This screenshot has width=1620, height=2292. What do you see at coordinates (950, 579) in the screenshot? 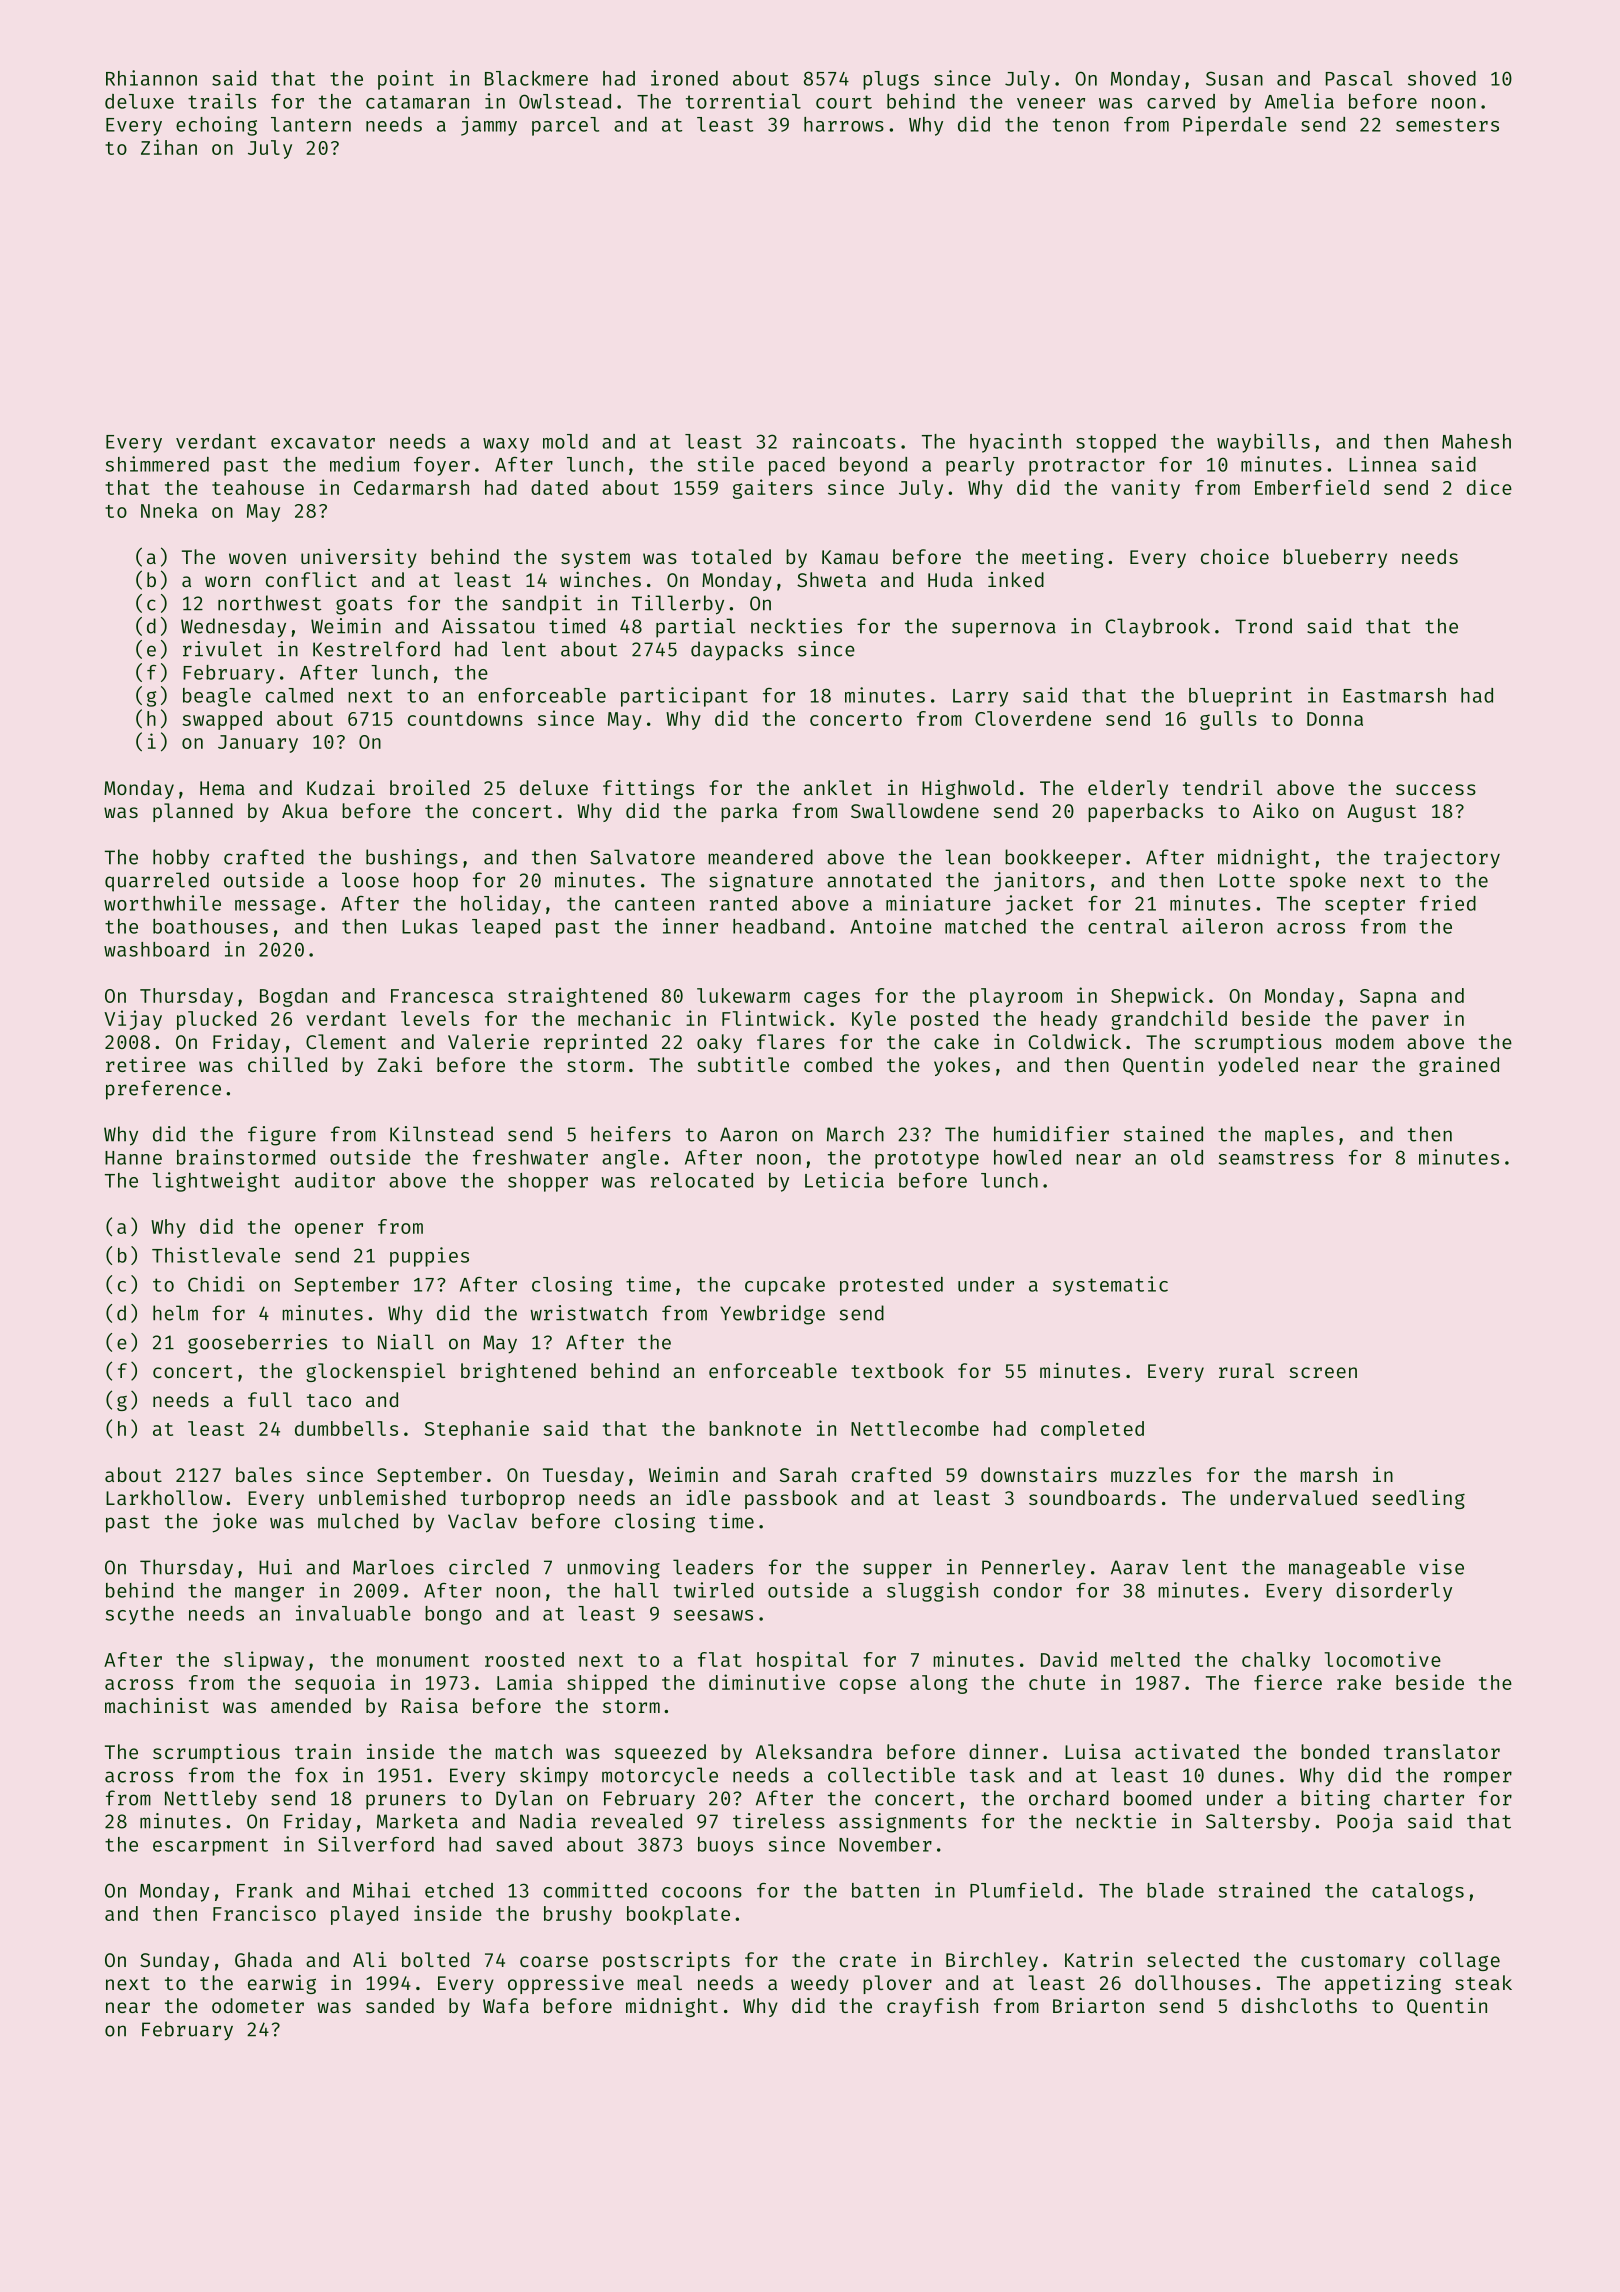
I see `Huda` at bounding box center [950, 579].
